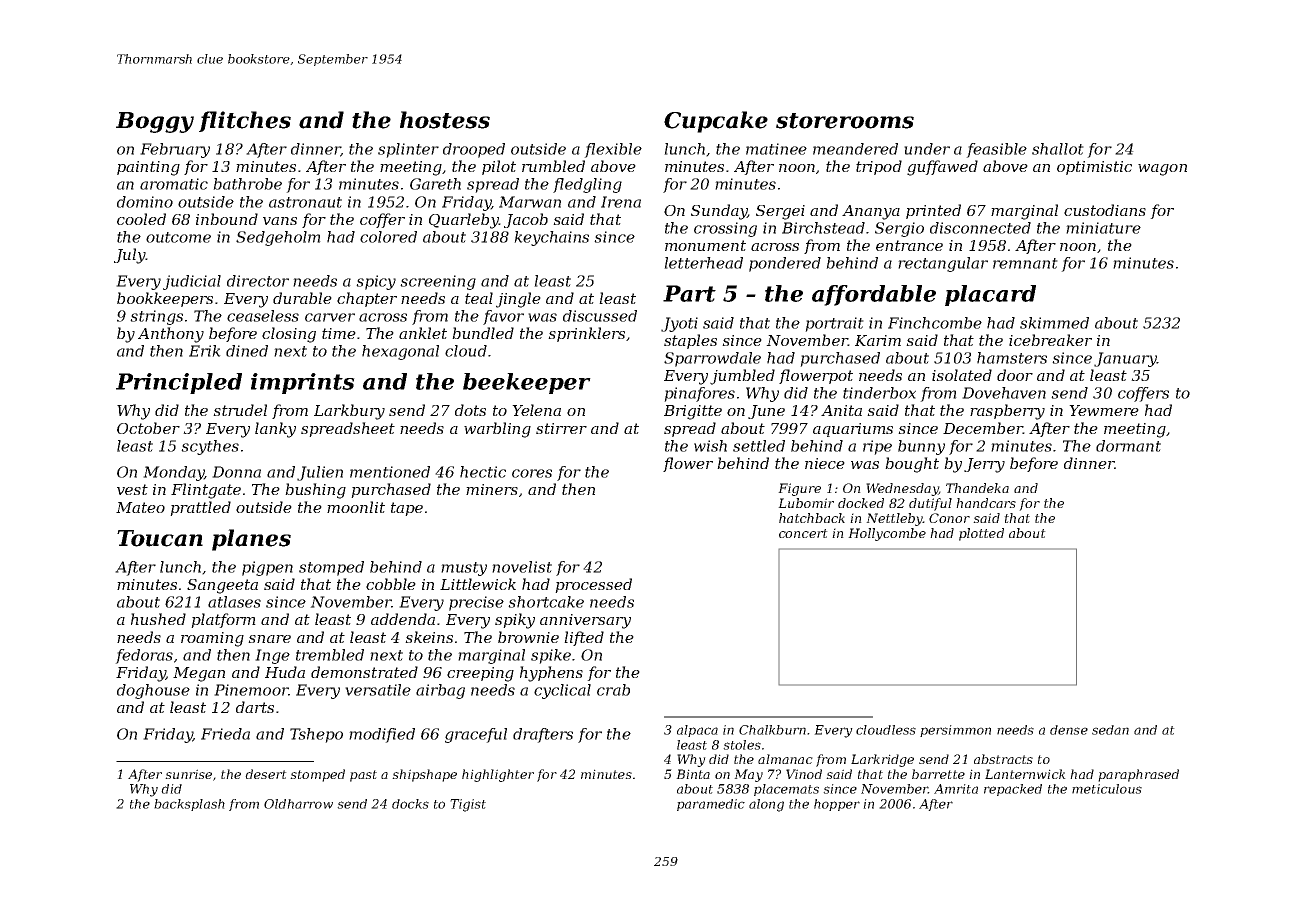 Image resolution: width=1308 pixels, height=924 pixels. I want to click on wagon, so click(1162, 170).
